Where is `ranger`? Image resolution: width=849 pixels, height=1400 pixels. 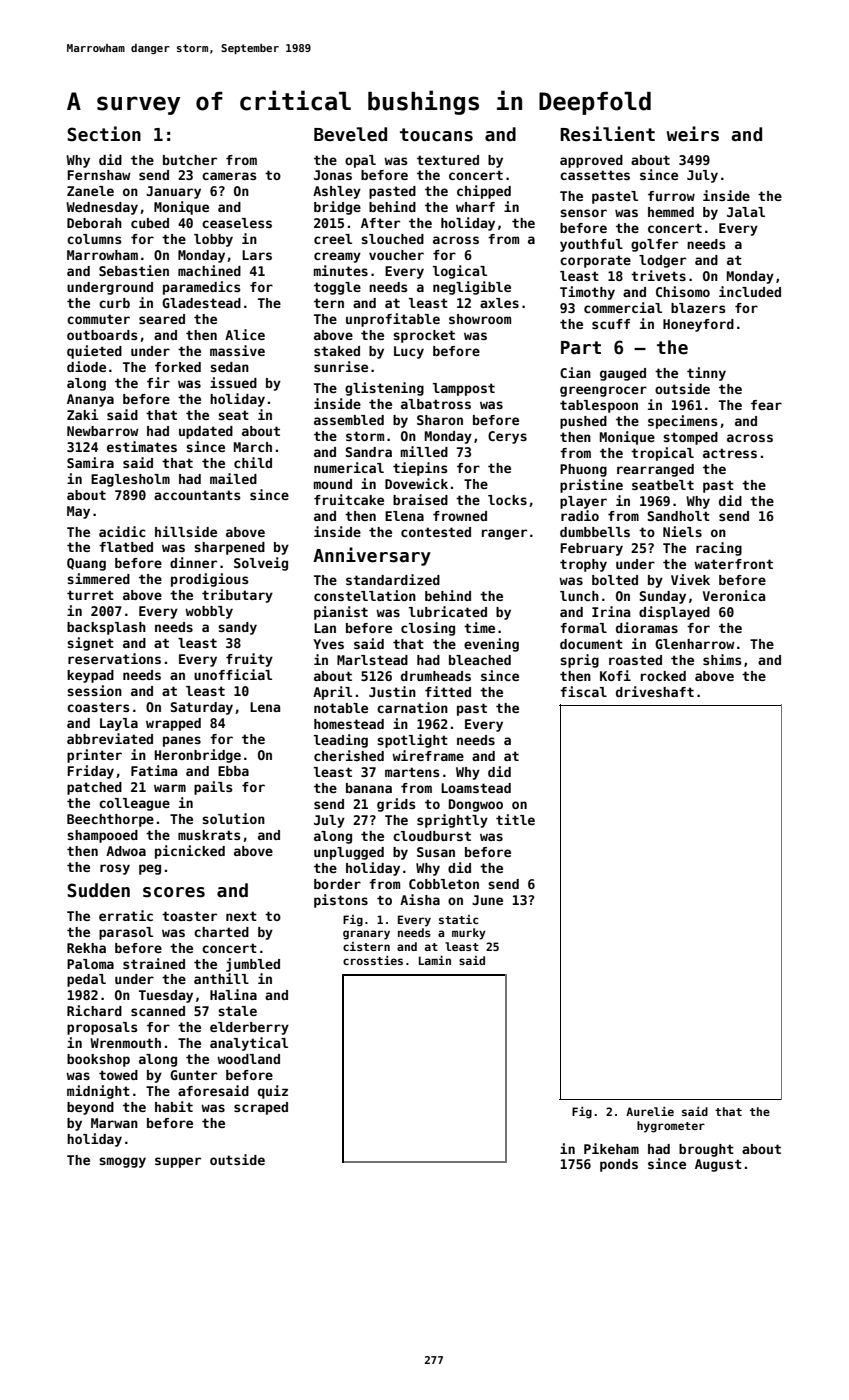
ranger is located at coordinates (504, 534).
